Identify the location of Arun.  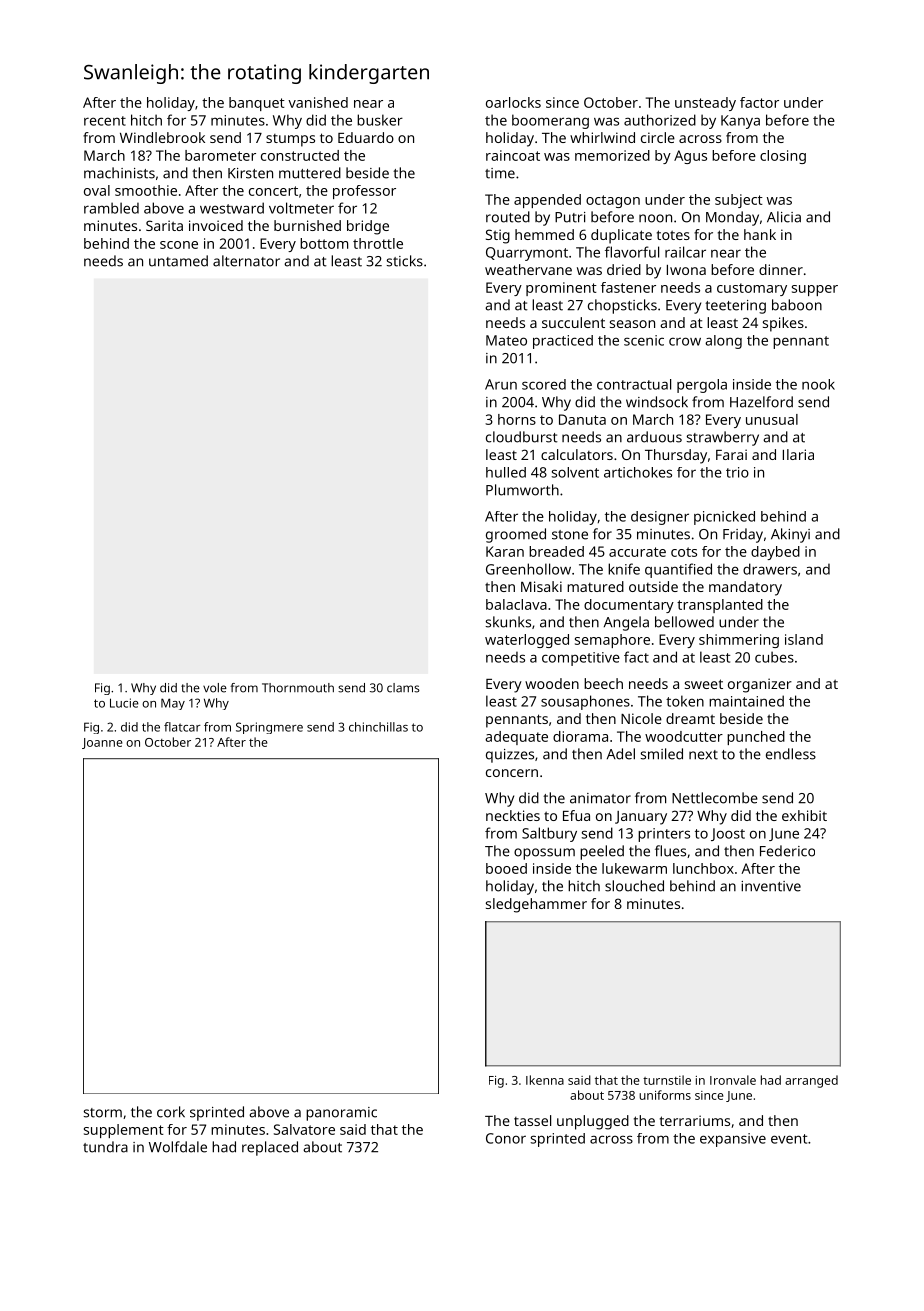
(501, 384).
